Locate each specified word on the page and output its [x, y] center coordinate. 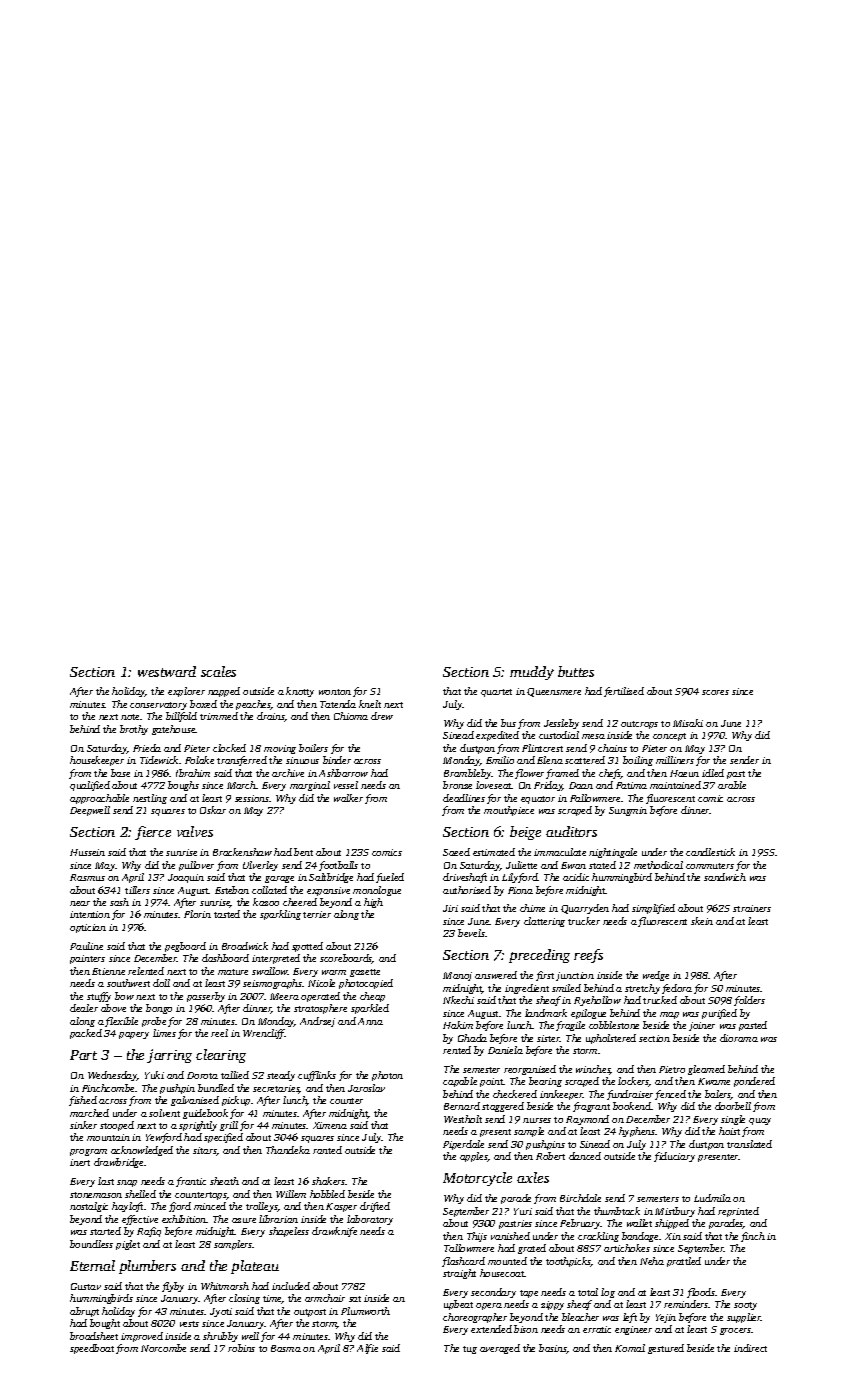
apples [474, 1157]
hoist [729, 1131]
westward [167, 671]
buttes [576, 671]
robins [241, 1348]
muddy [532, 673]
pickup [236, 1101]
